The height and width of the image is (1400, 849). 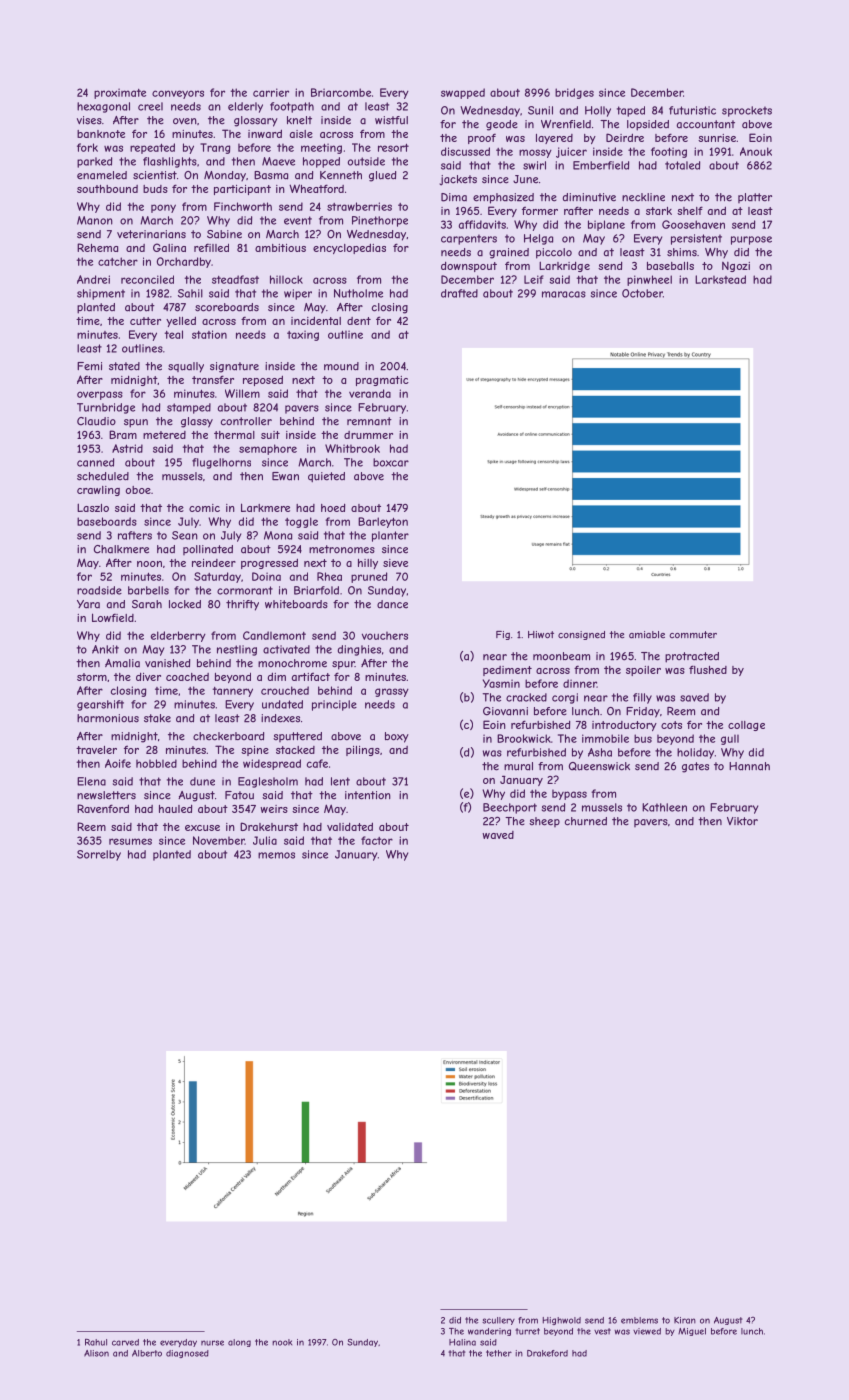 What do you see at coordinates (93, 507) in the image?
I see `Laszlo` at bounding box center [93, 507].
